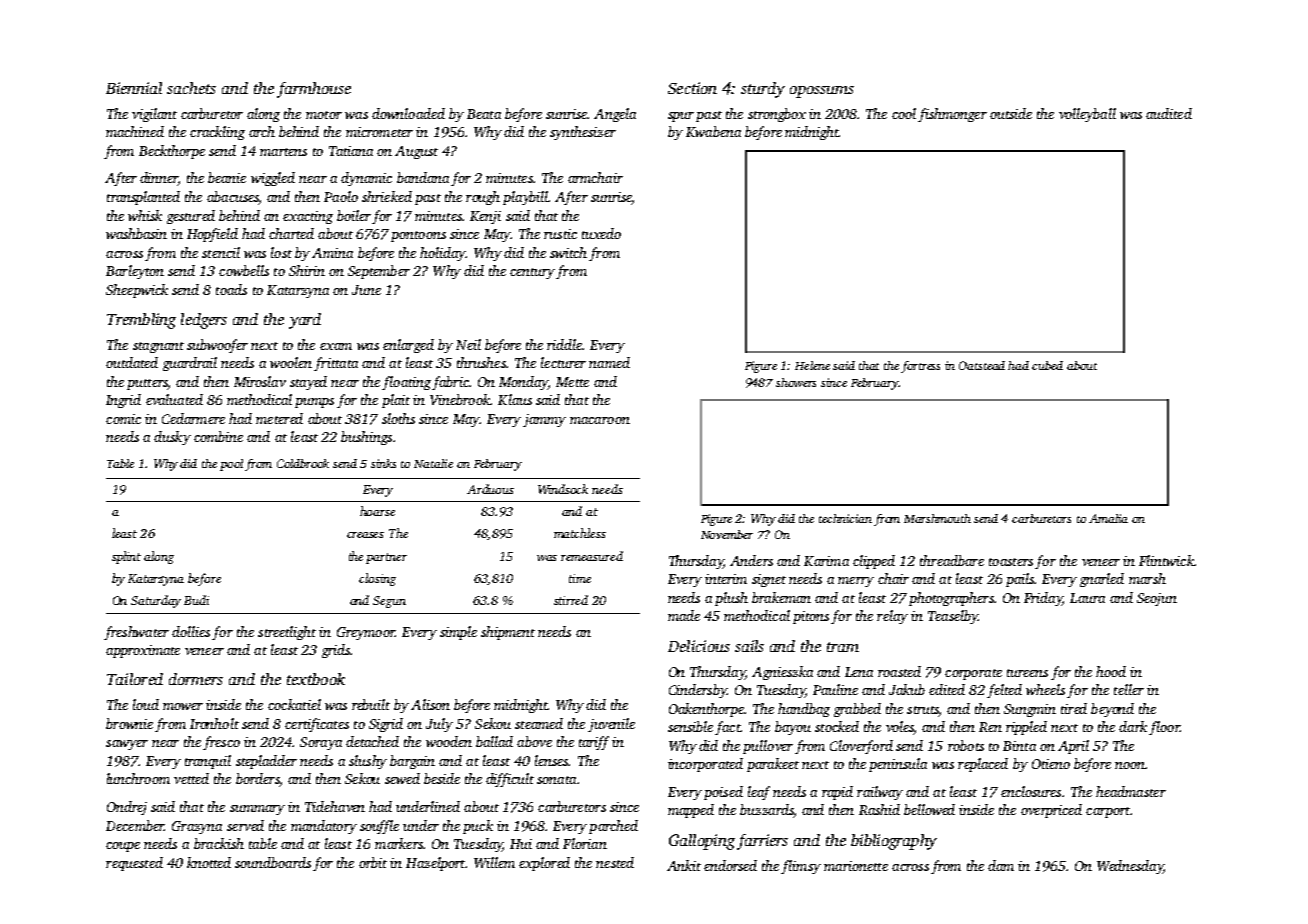 This image has width=1308, height=924. Describe the element at coordinates (684, 615) in the image. I see `made` at that location.
